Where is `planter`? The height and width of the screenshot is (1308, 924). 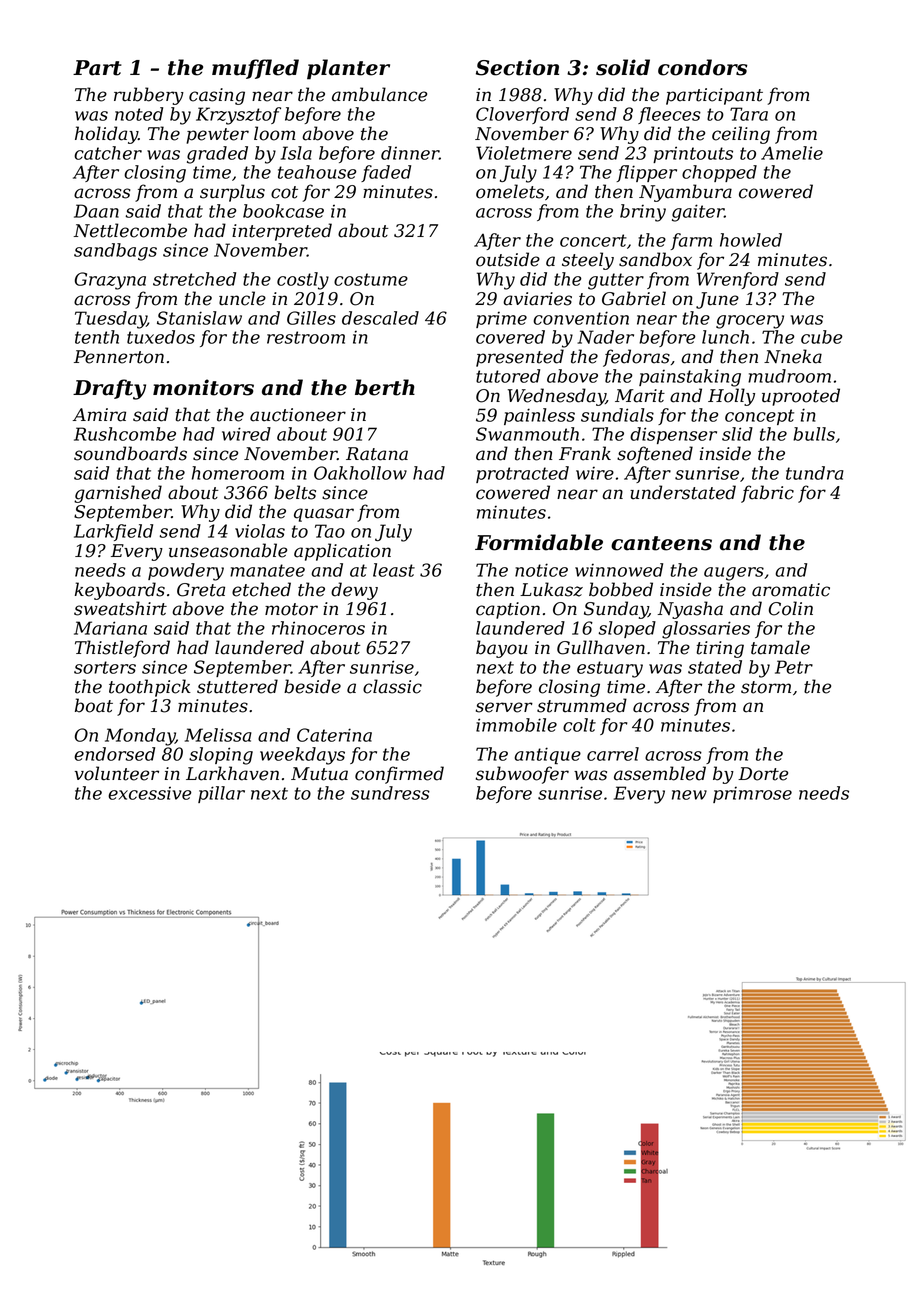 planter is located at coordinates (348, 69).
